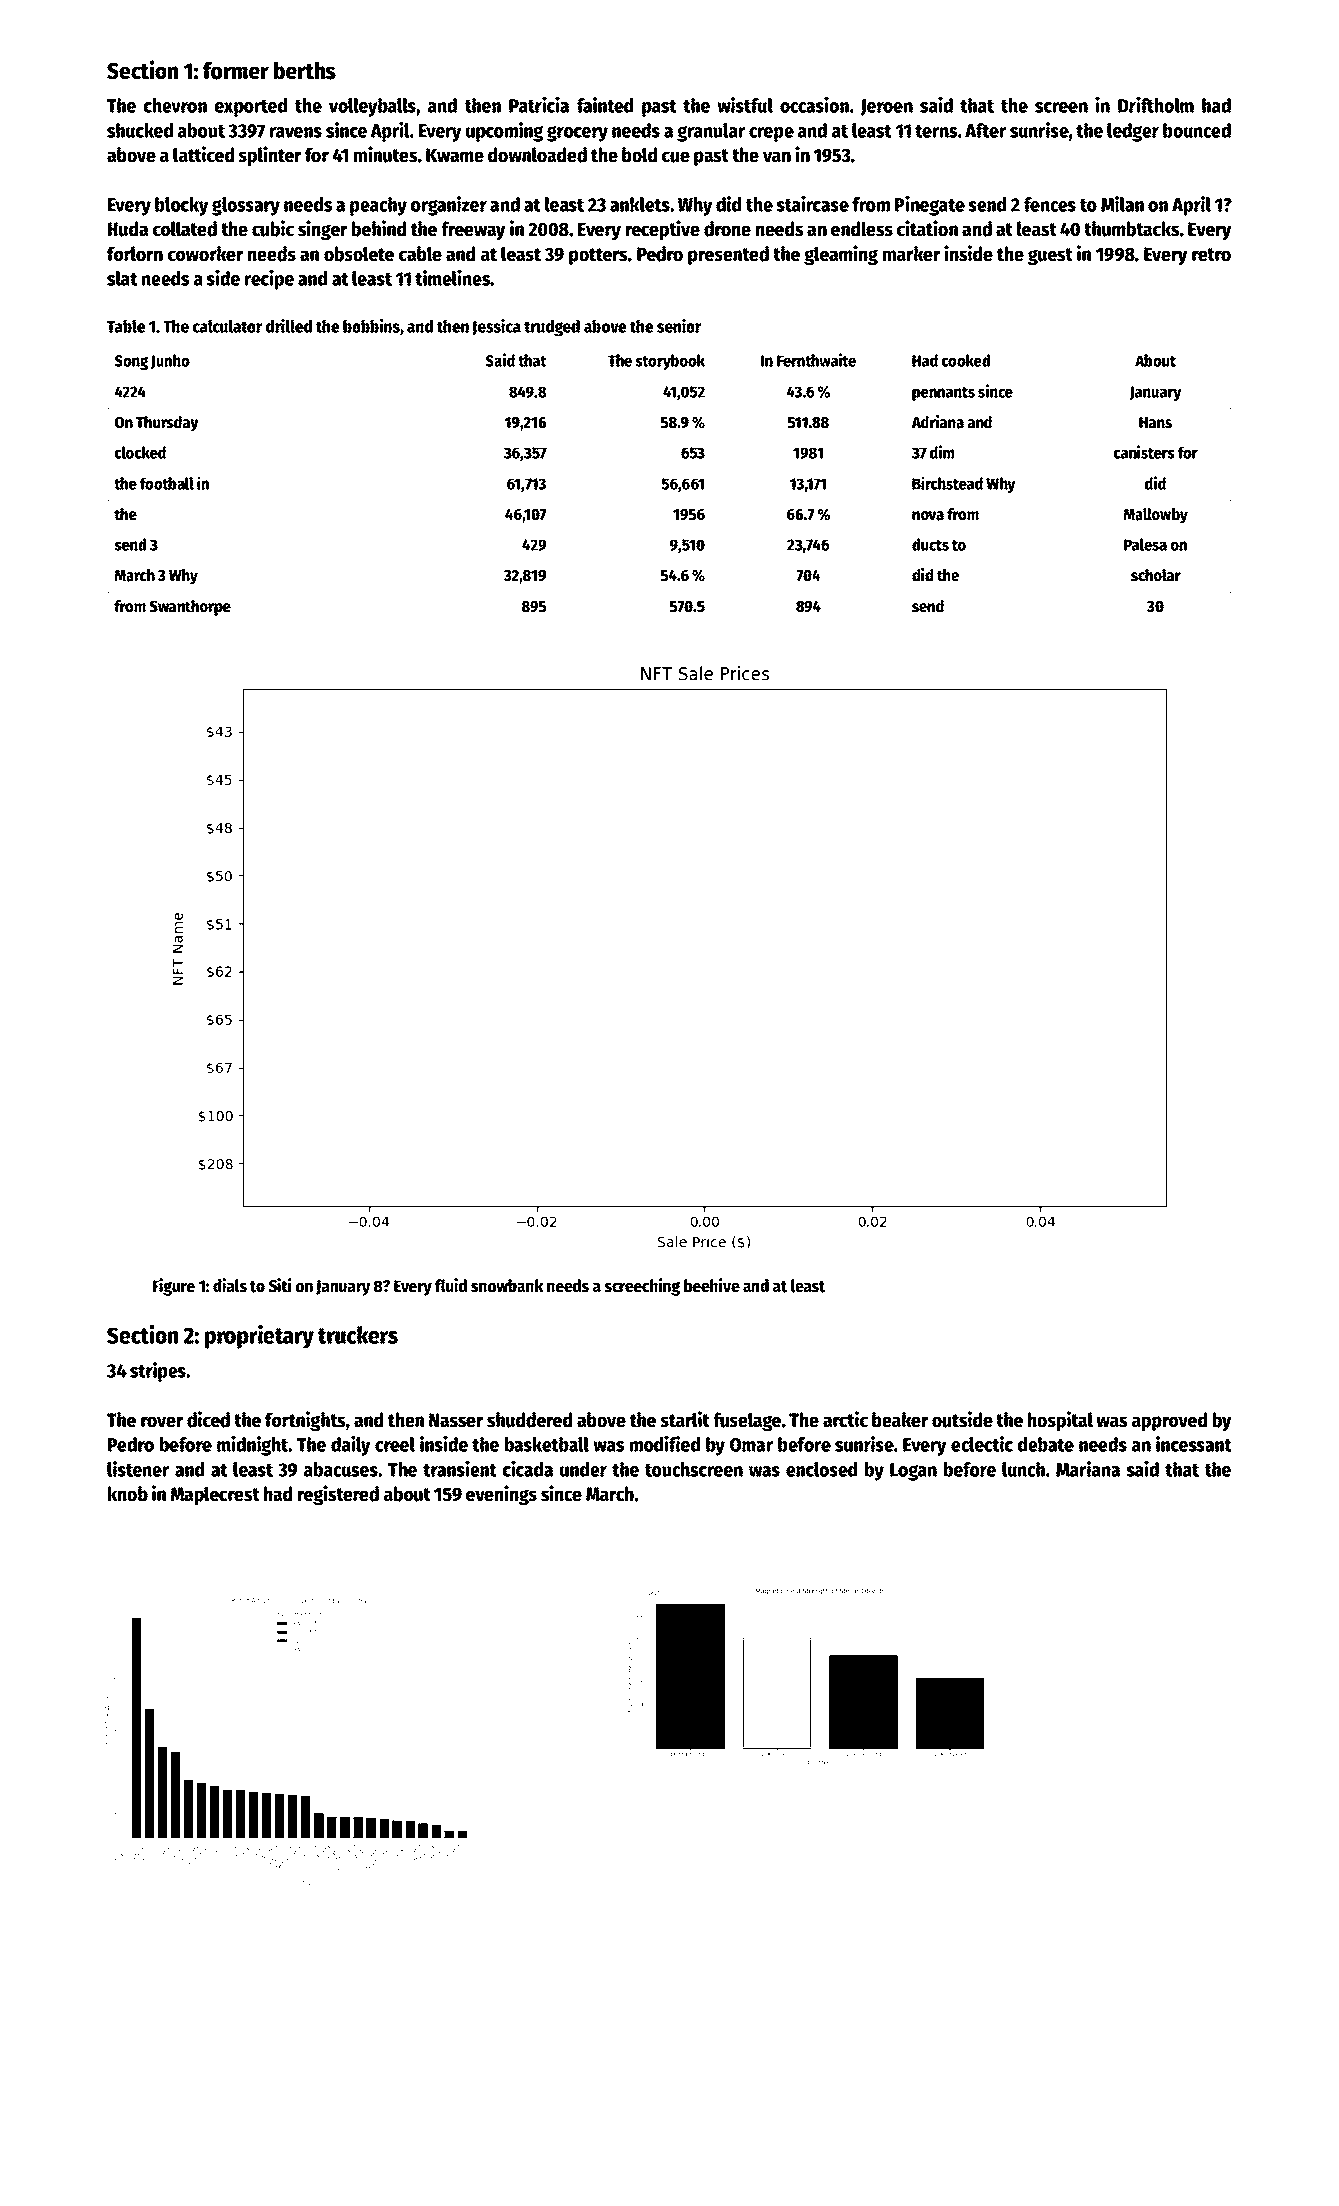 Image resolution: width=1339 pixels, height=2206 pixels. I want to click on nova, so click(928, 516).
